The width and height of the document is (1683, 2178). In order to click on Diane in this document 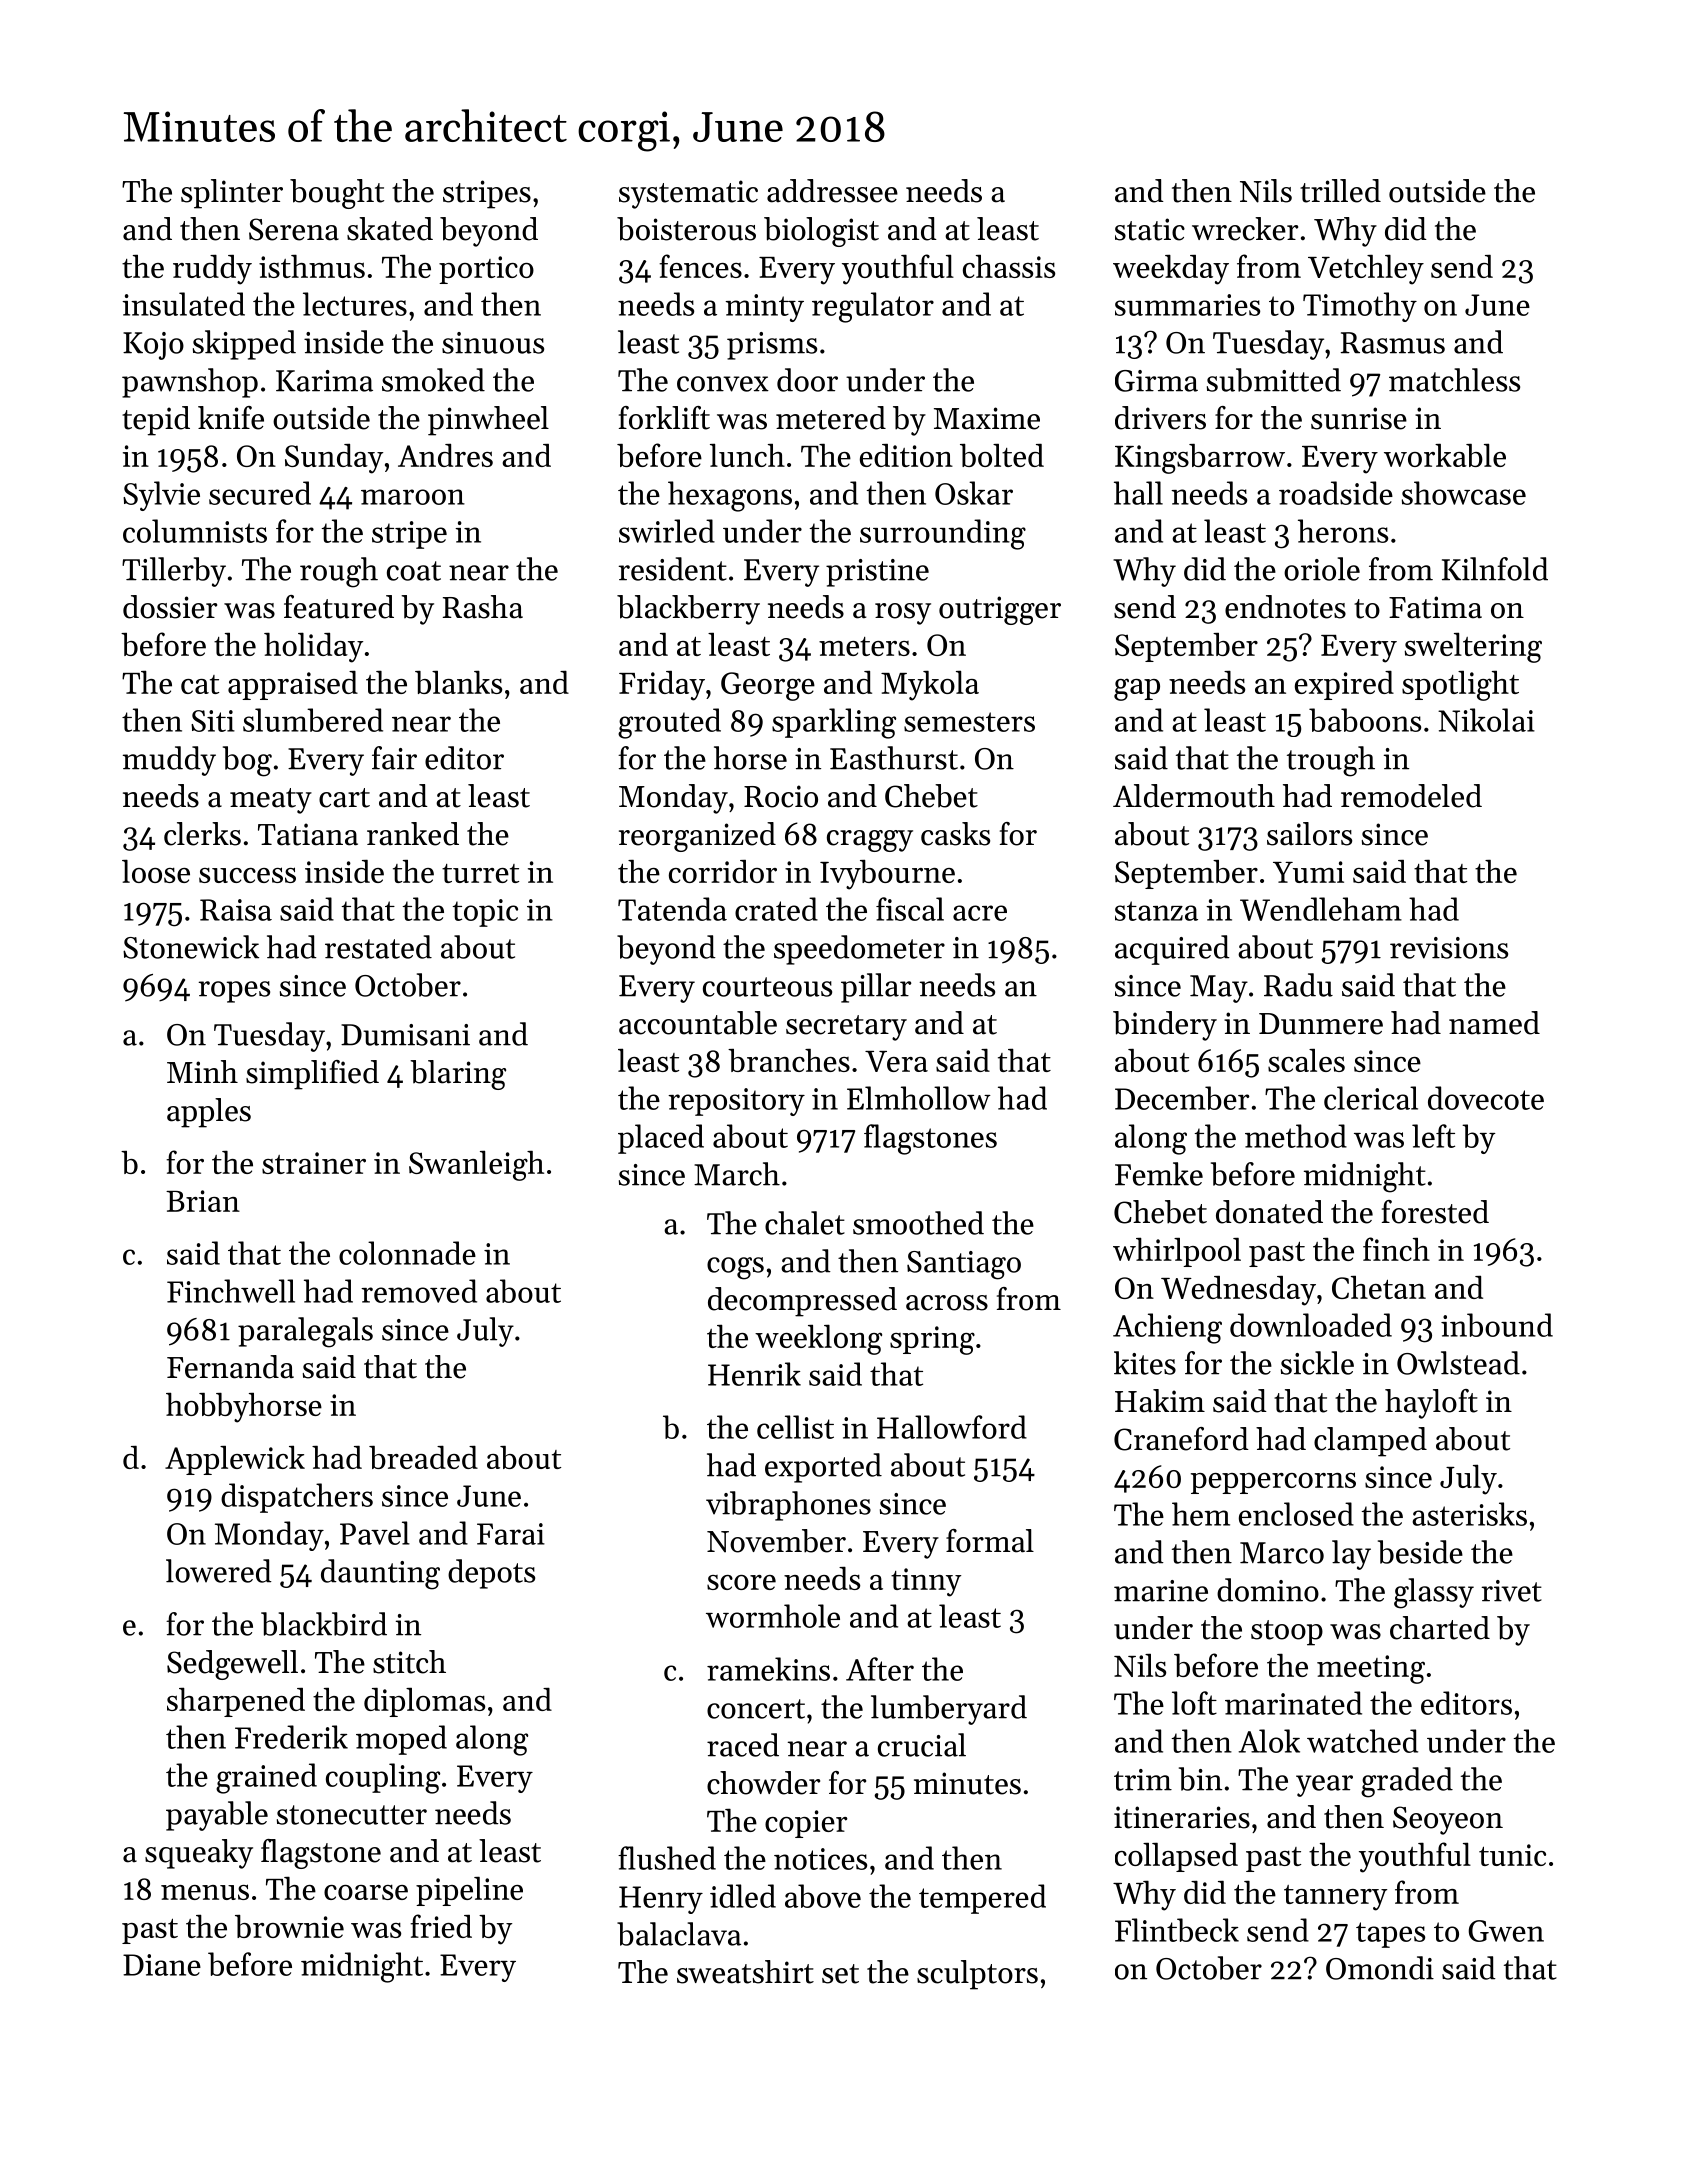, I will do `click(162, 1965)`.
